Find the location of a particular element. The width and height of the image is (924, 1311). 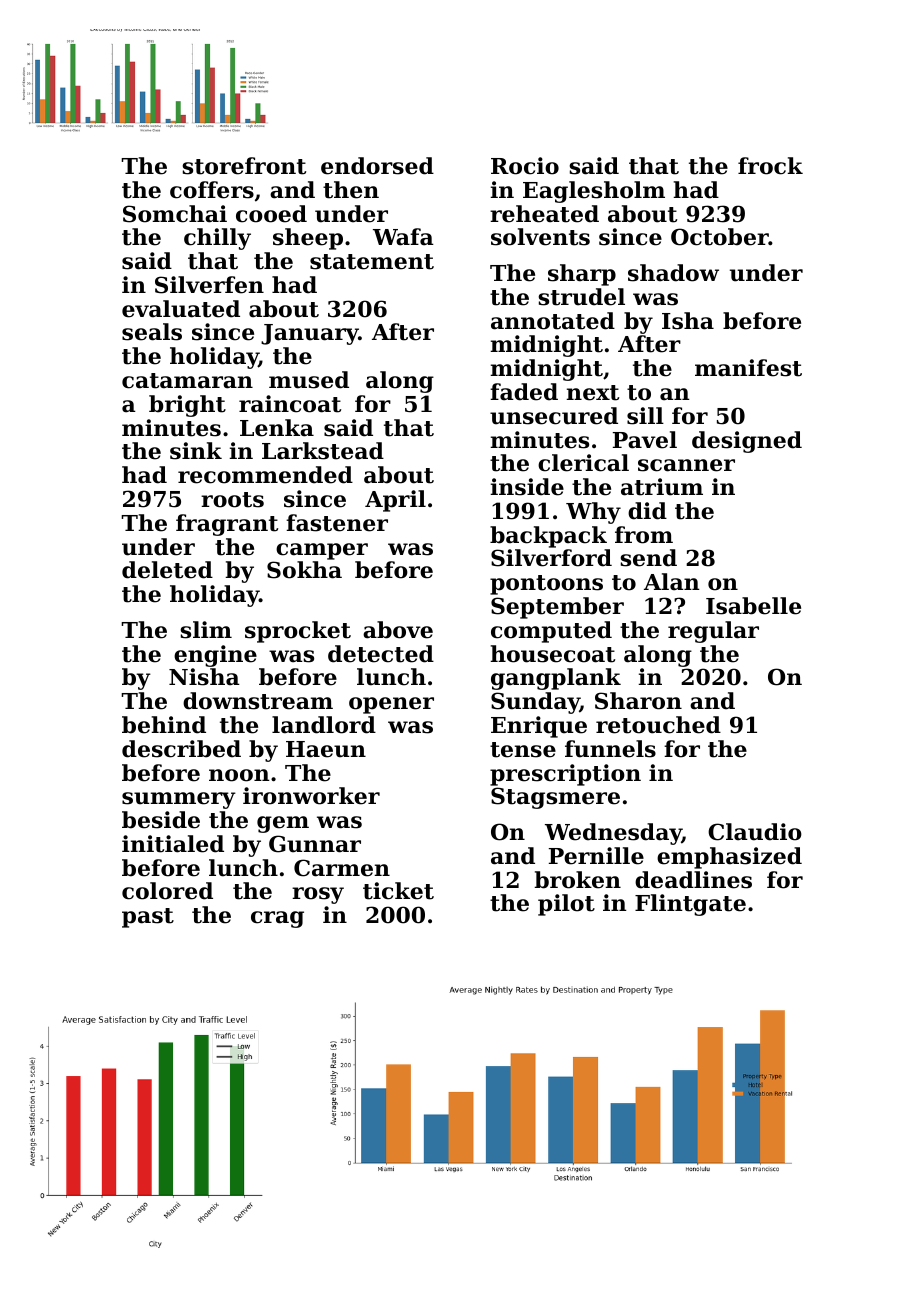

pontoons is located at coordinates (546, 585).
